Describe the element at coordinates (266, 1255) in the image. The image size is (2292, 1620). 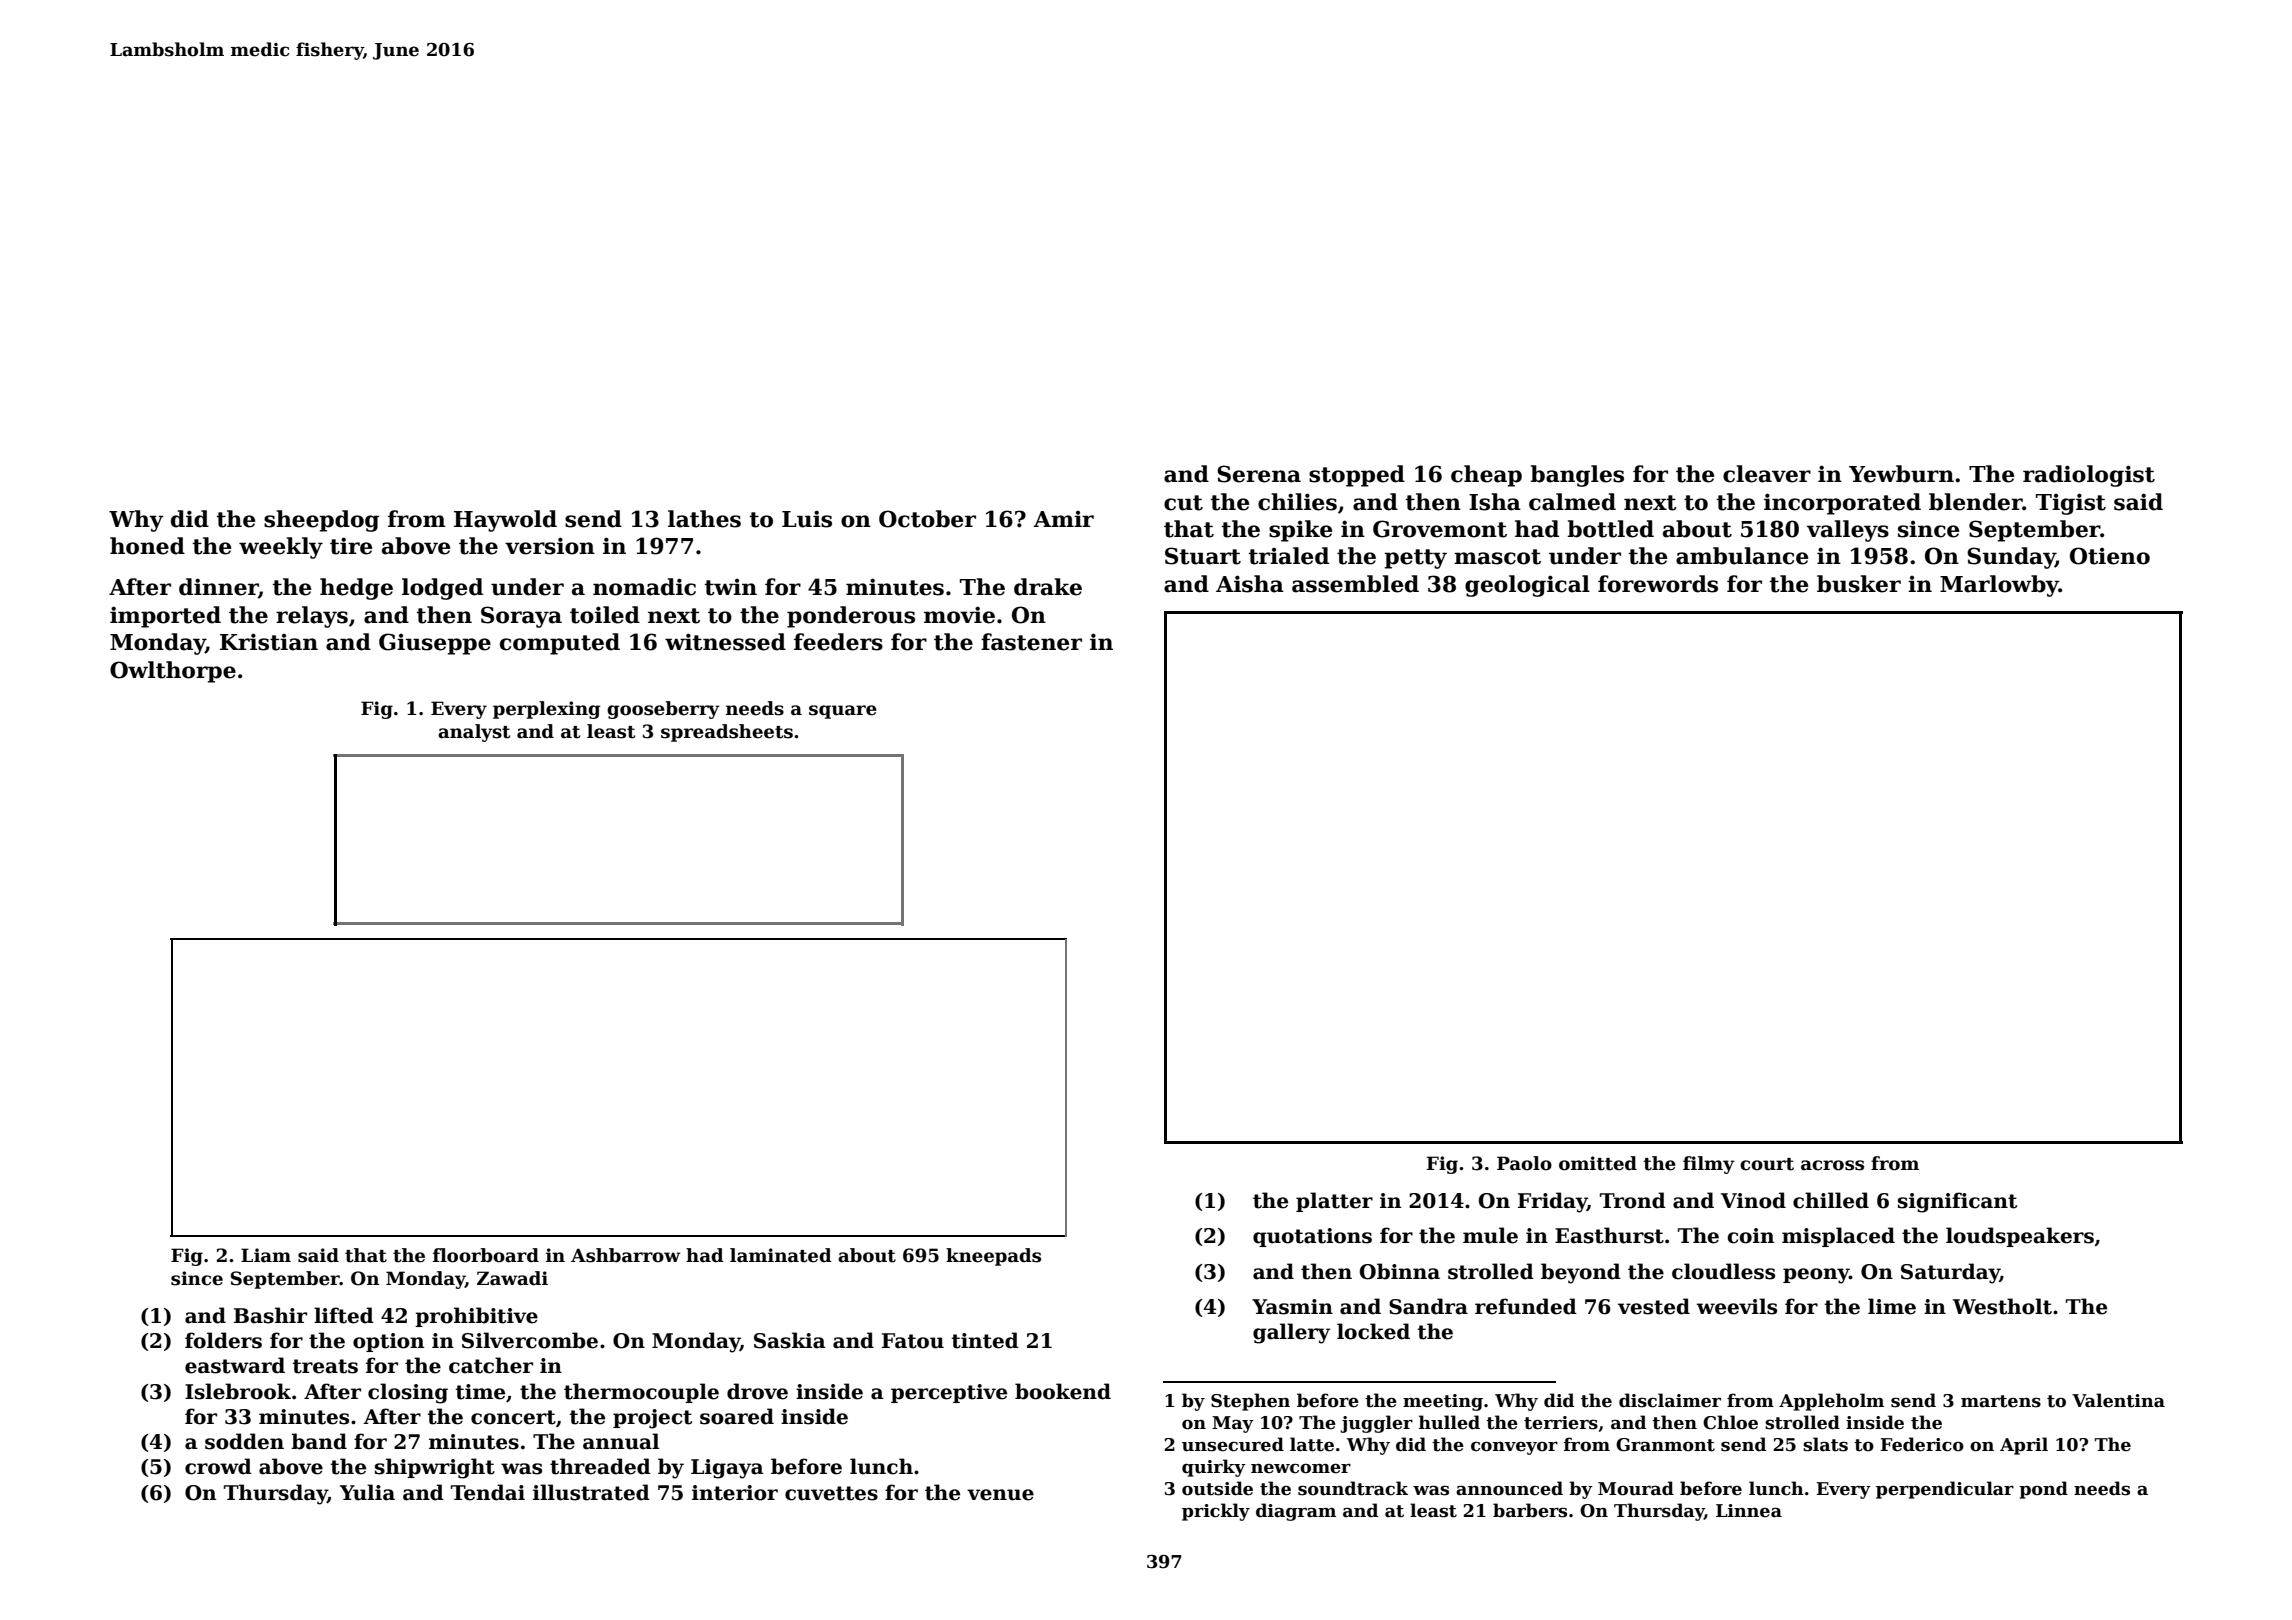
I see `Liam` at that location.
